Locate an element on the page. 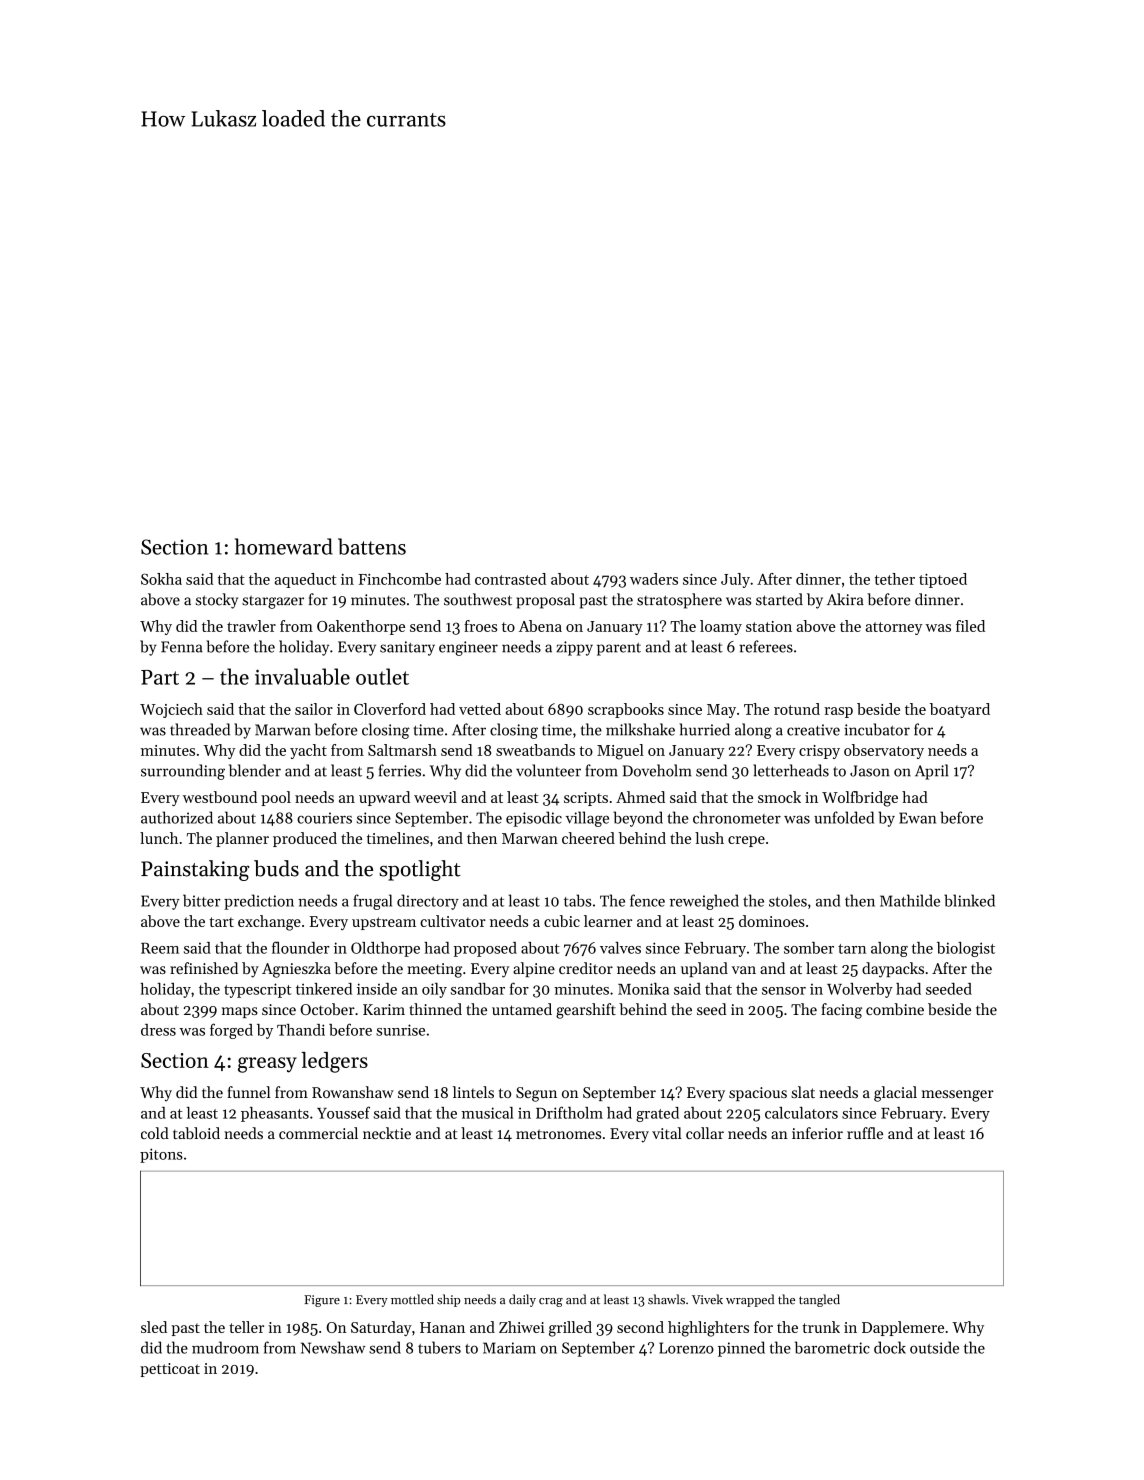 This page has width=1144, height=1480. collar is located at coordinates (705, 1133).
